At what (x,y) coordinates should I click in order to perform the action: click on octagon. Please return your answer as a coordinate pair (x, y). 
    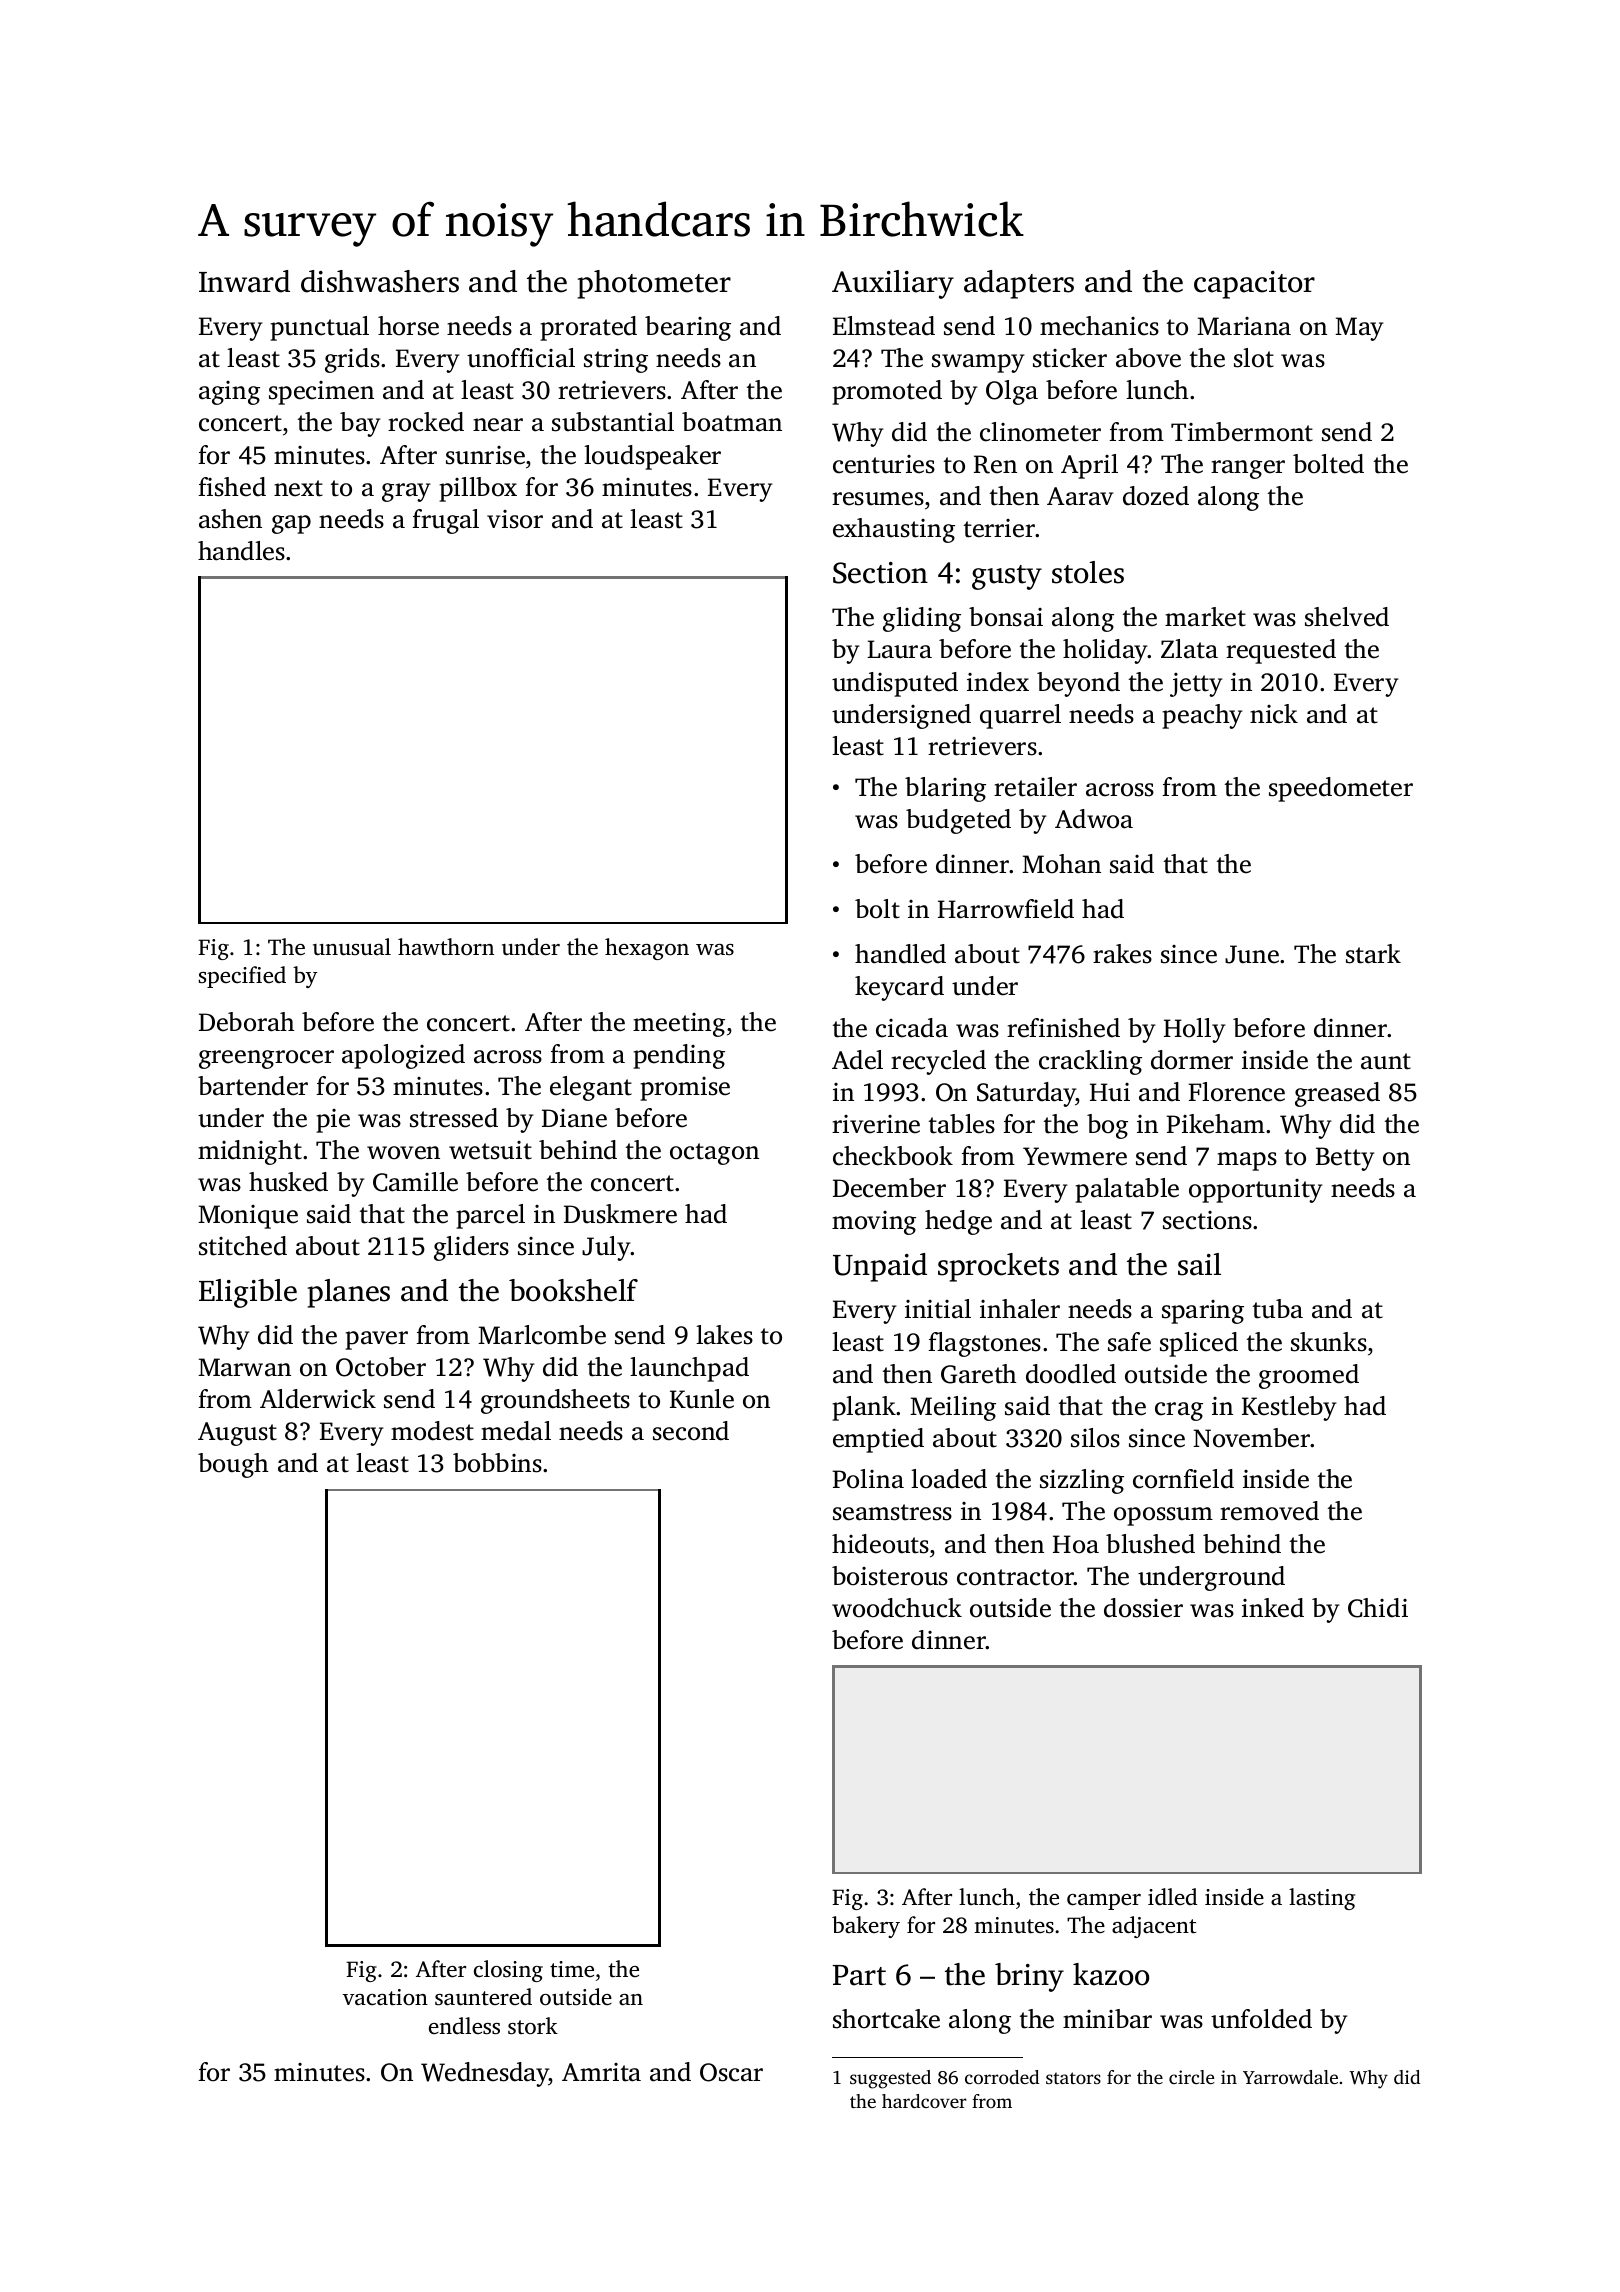
    Looking at the image, I should click on (714, 1154).
